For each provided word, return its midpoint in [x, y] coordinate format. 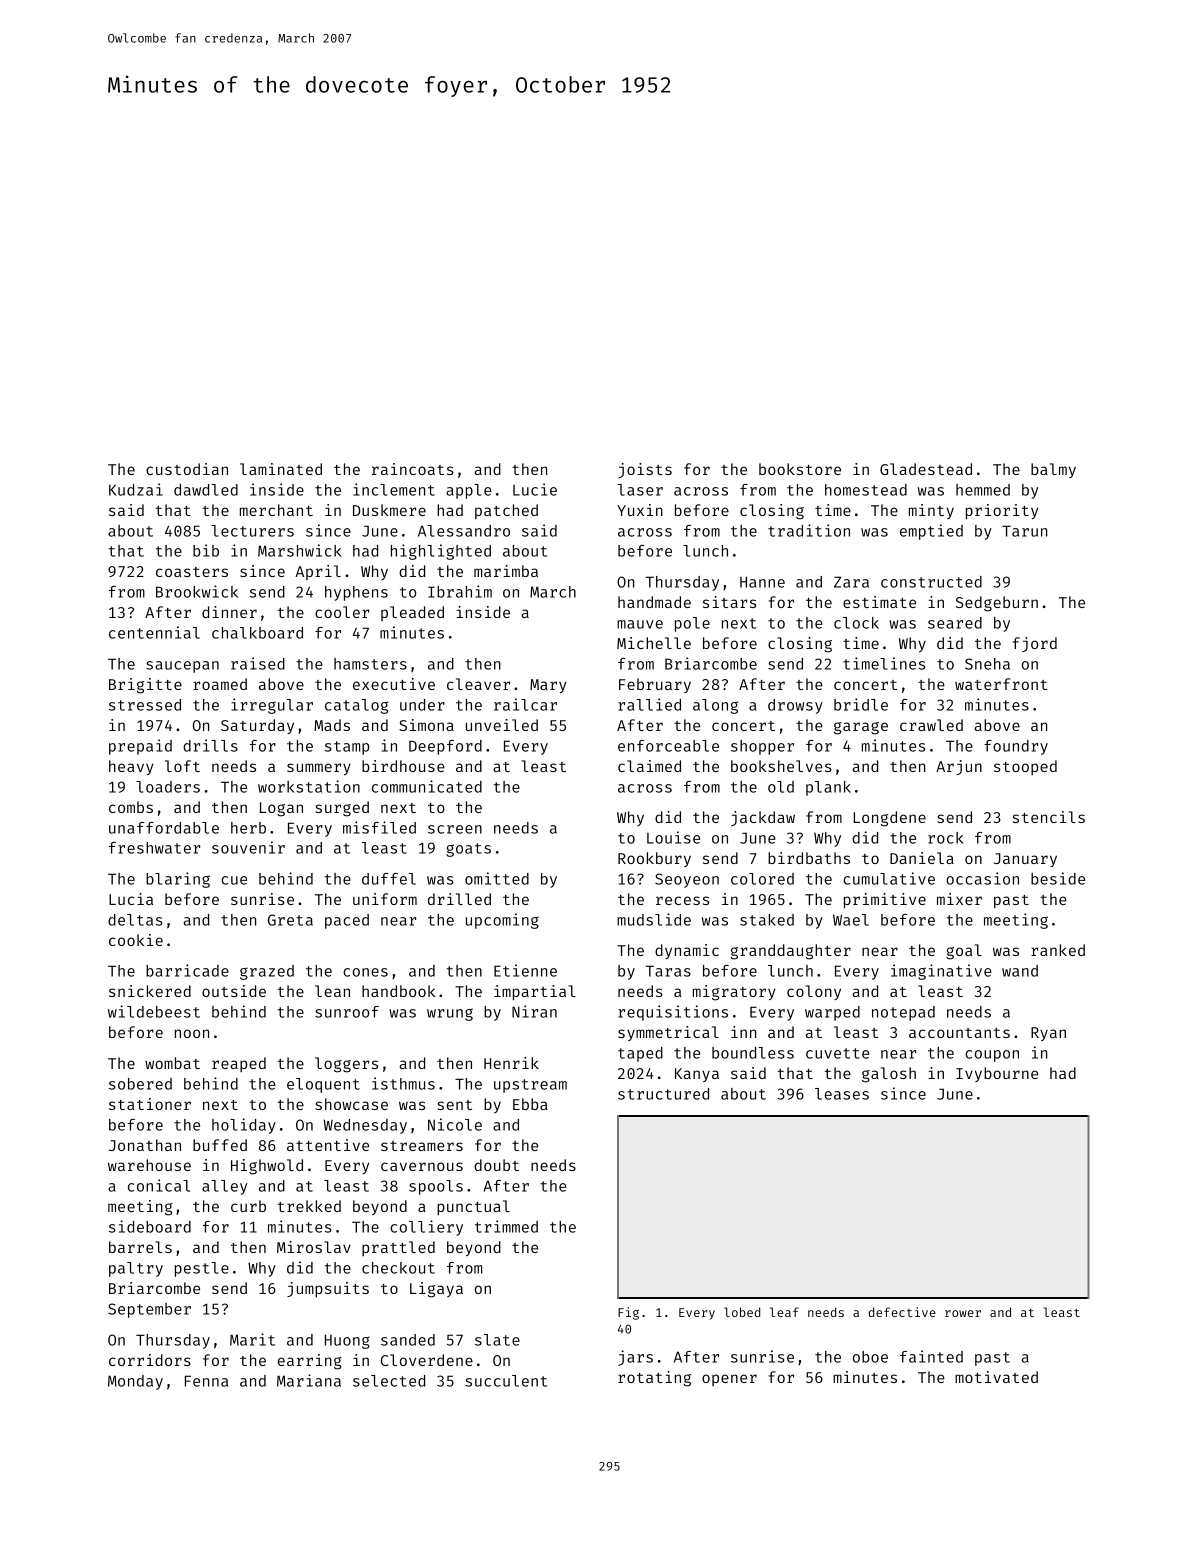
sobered [140, 1084]
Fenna [206, 1381]
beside [1058, 878]
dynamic [687, 951]
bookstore [800, 469]
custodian [187, 469]
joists [645, 470]
